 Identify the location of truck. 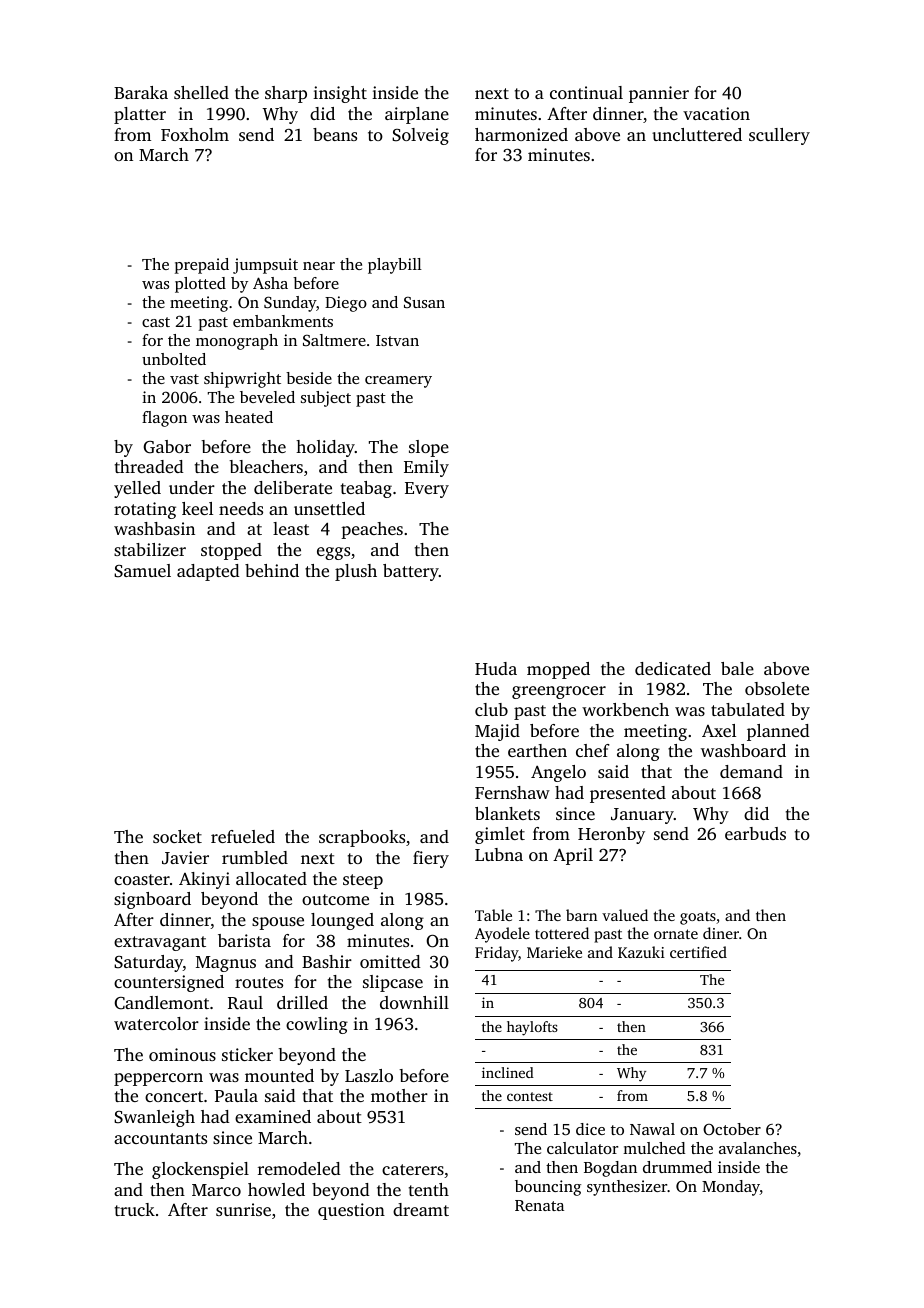
(135, 1209).
